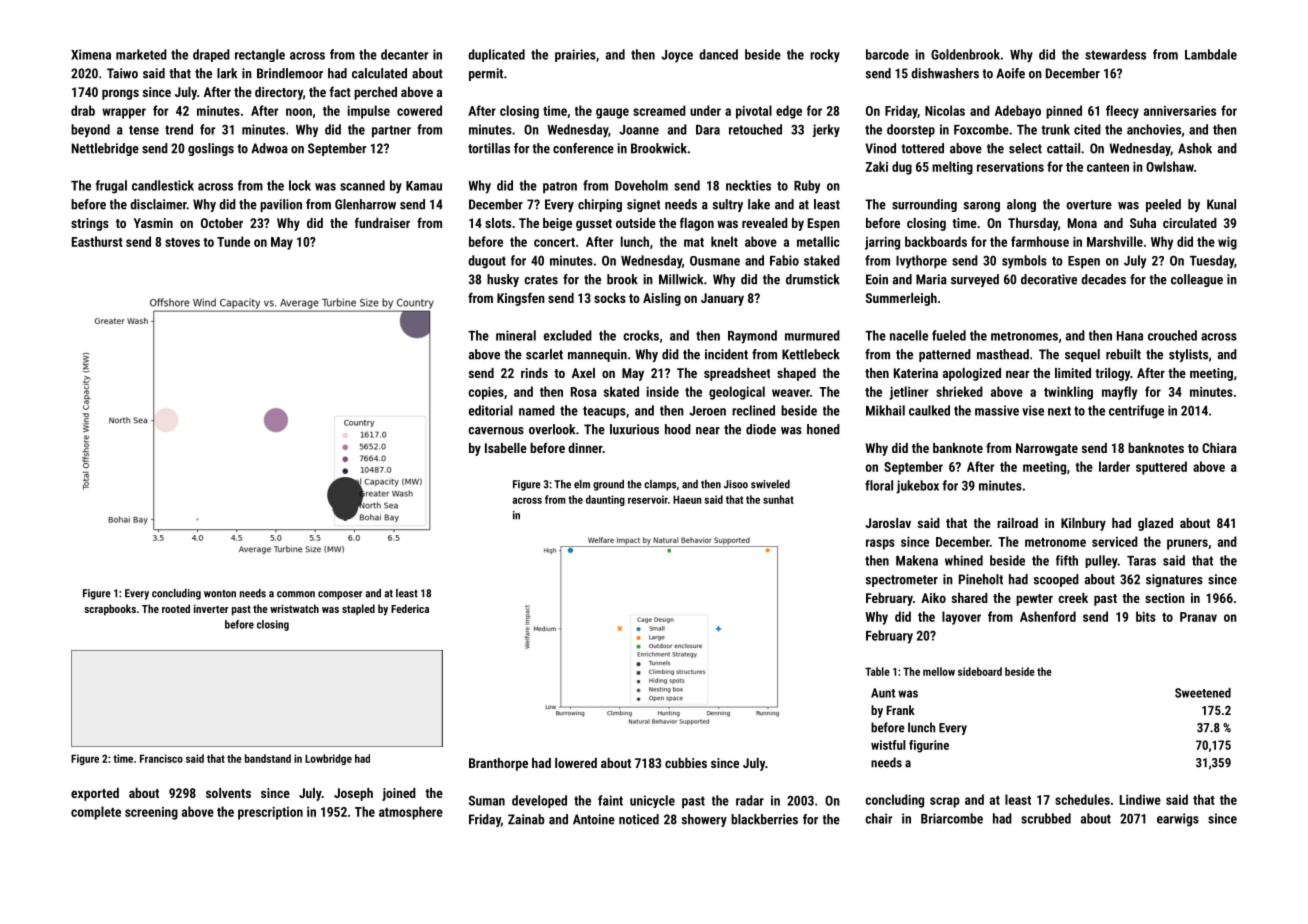  Describe the element at coordinates (594, 819) in the screenshot. I see `Antoine` at that location.
